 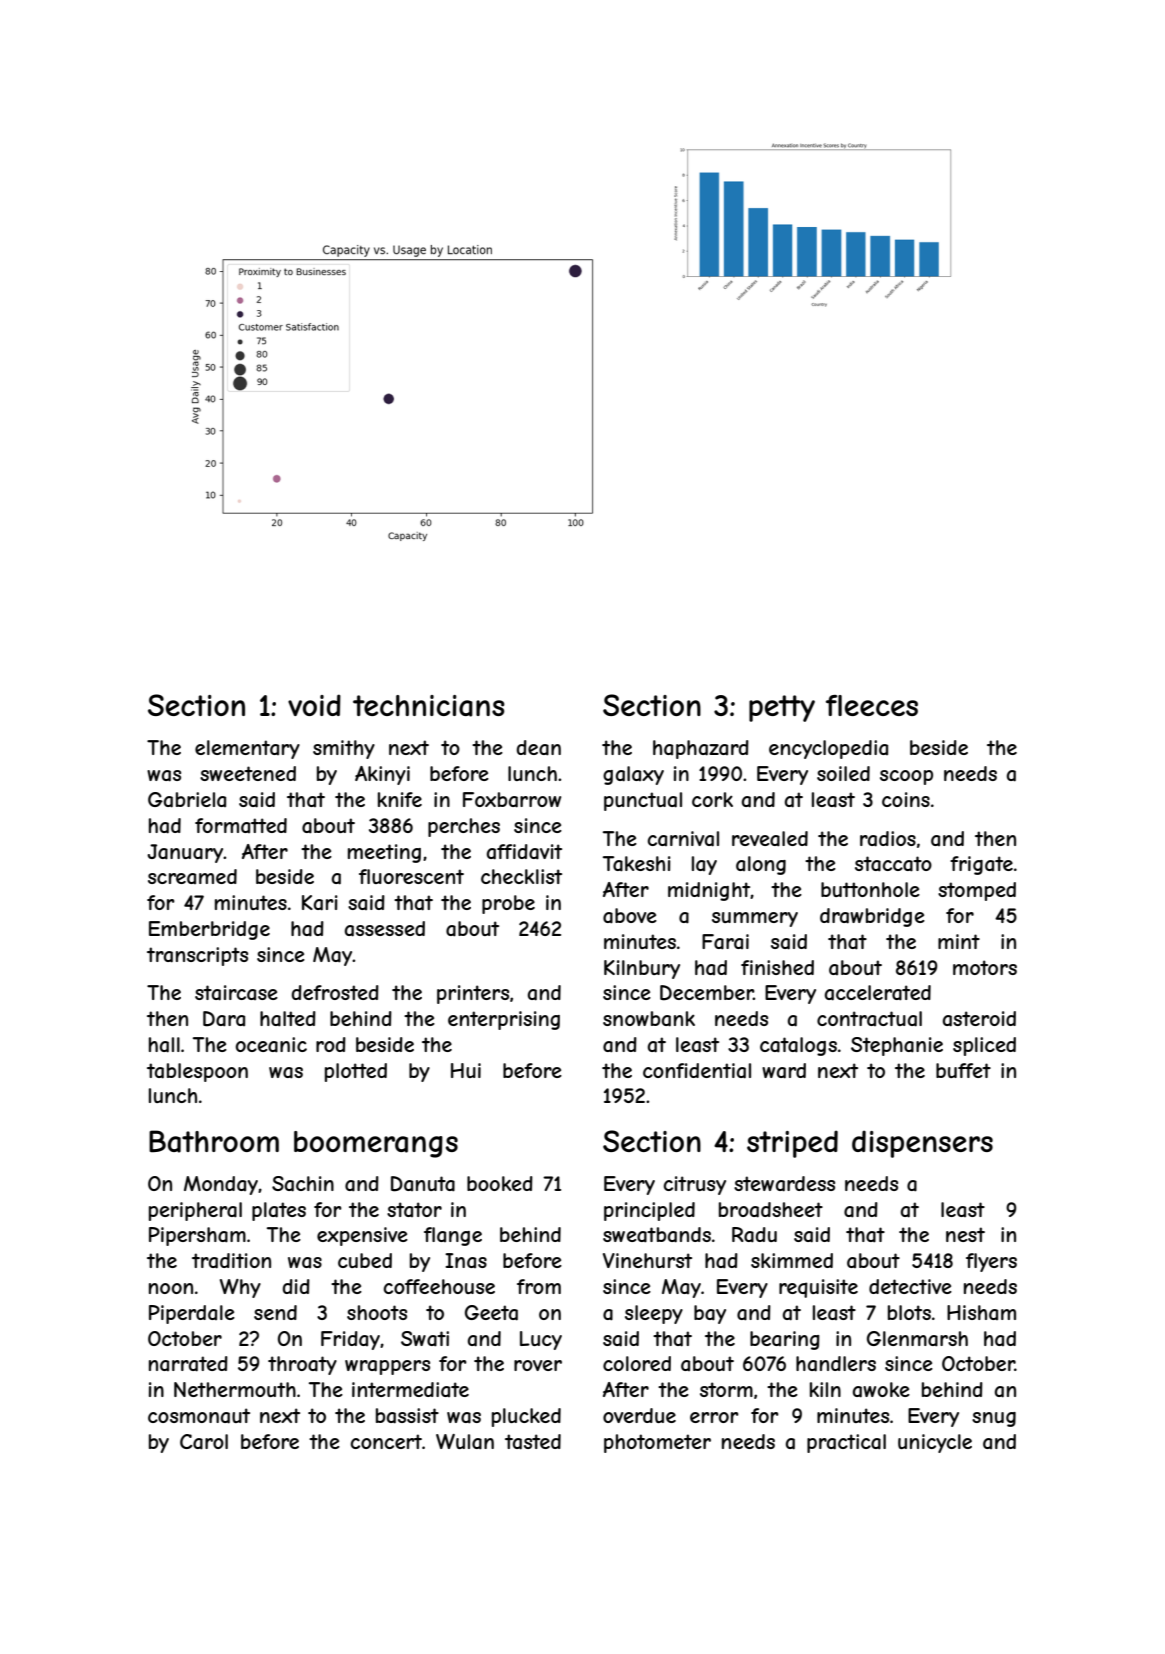 What do you see at coordinates (963, 1070) in the page?
I see `buffet` at bounding box center [963, 1070].
